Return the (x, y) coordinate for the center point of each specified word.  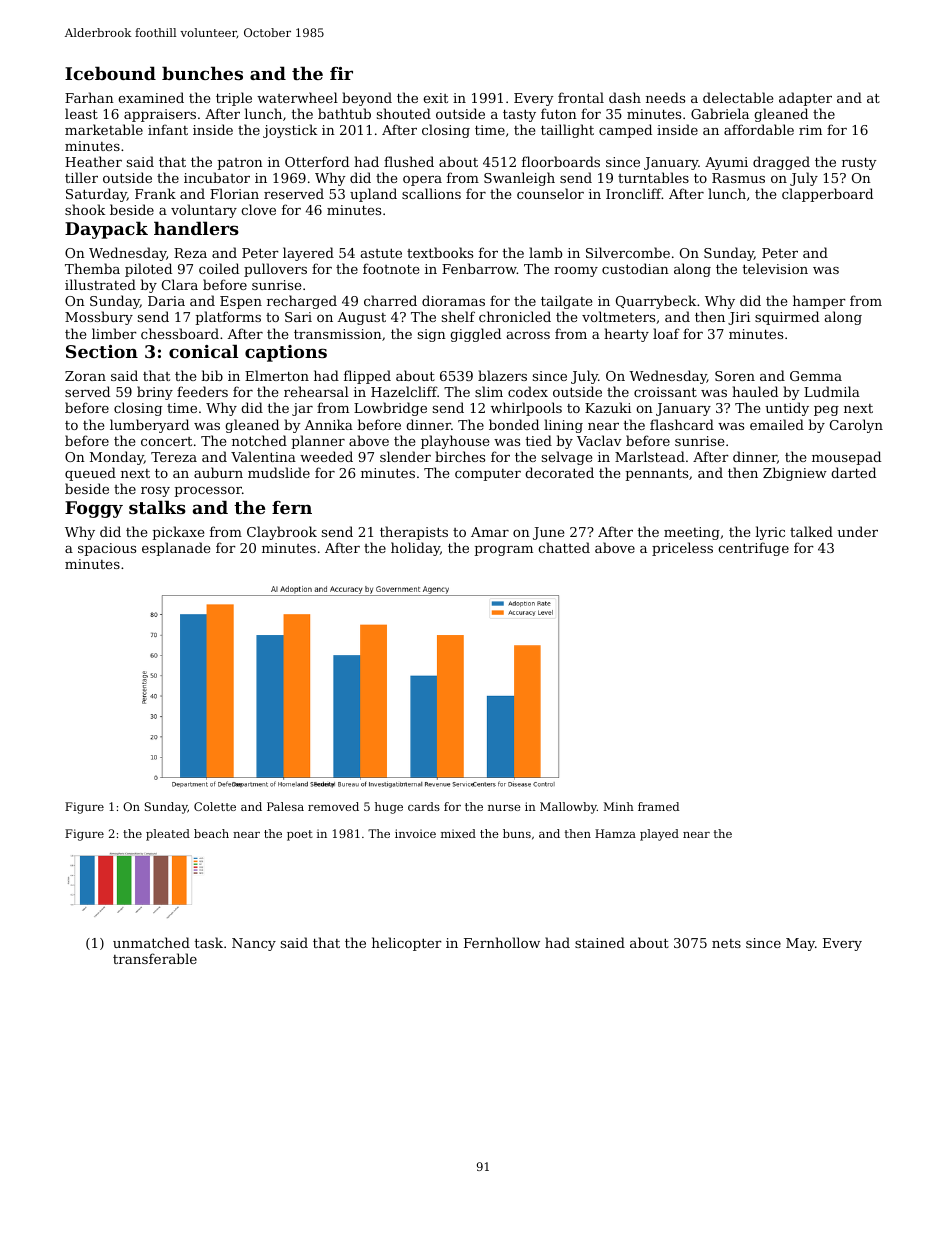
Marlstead (650, 456)
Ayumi (726, 163)
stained (600, 942)
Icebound (110, 73)
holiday (415, 549)
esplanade (176, 549)
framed (658, 806)
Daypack (106, 230)
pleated (168, 835)
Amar (490, 532)
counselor (550, 193)
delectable (738, 97)
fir (341, 73)
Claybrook (282, 533)
